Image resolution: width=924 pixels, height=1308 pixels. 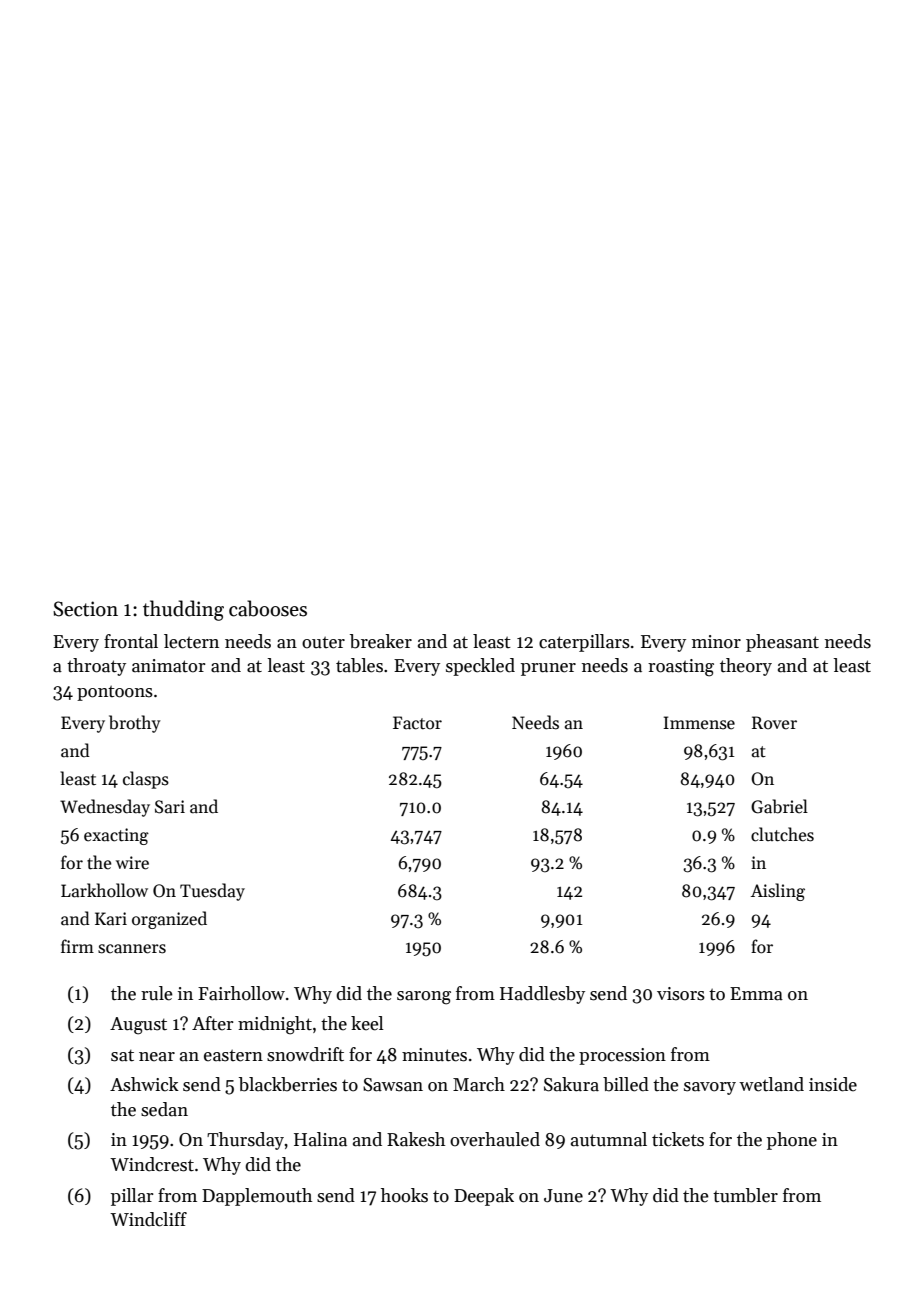 I want to click on procession, so click(x=622, y=1056).
